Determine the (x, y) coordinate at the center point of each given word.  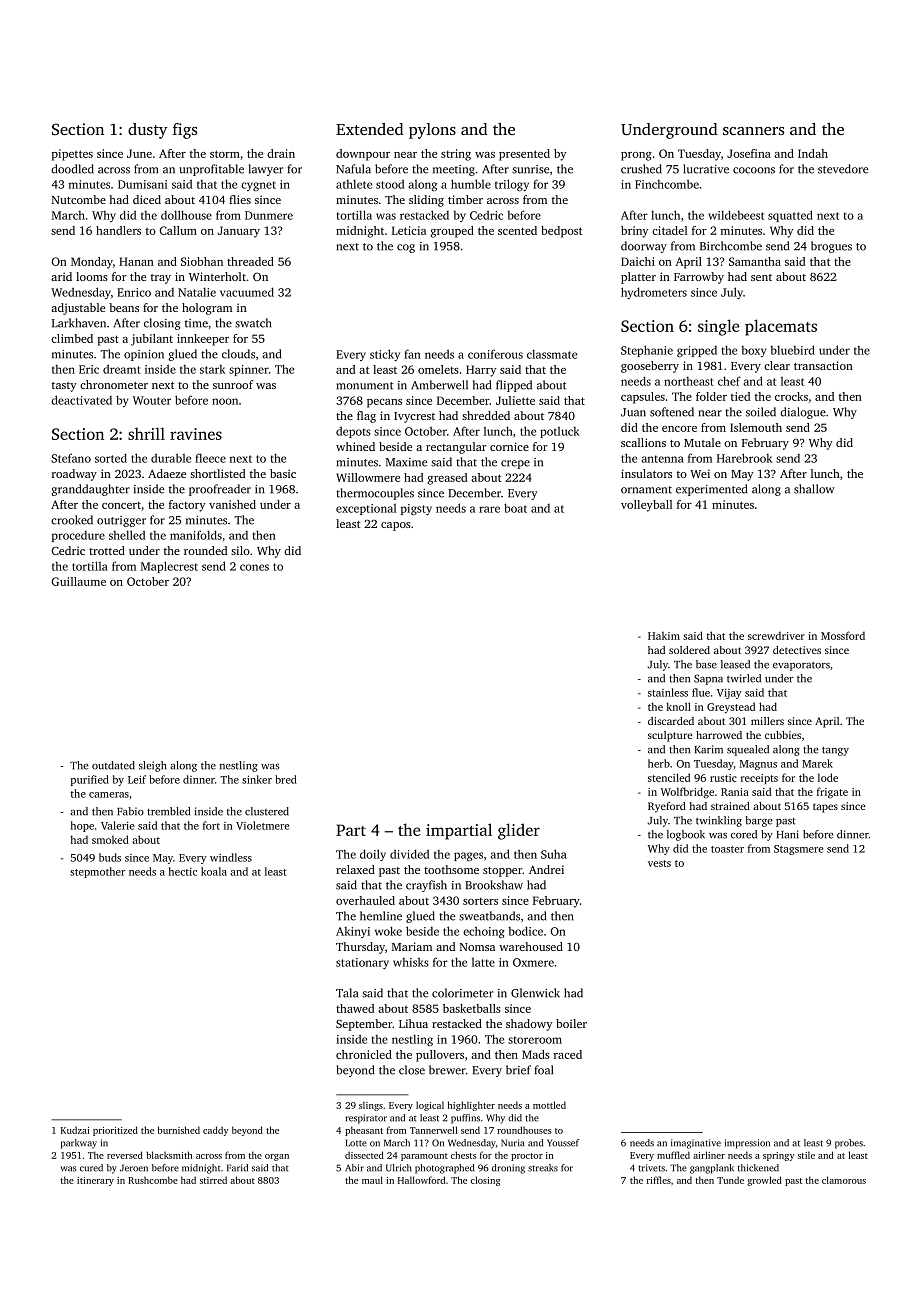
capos (396, 526)
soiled (761, 412)
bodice (525, 931)
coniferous (495, 354)
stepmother (97, 872)
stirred (213, 1180)
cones (254, 567)
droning (508, 1169)
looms (92, 276)
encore (679, 429)
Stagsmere (798, 850)
